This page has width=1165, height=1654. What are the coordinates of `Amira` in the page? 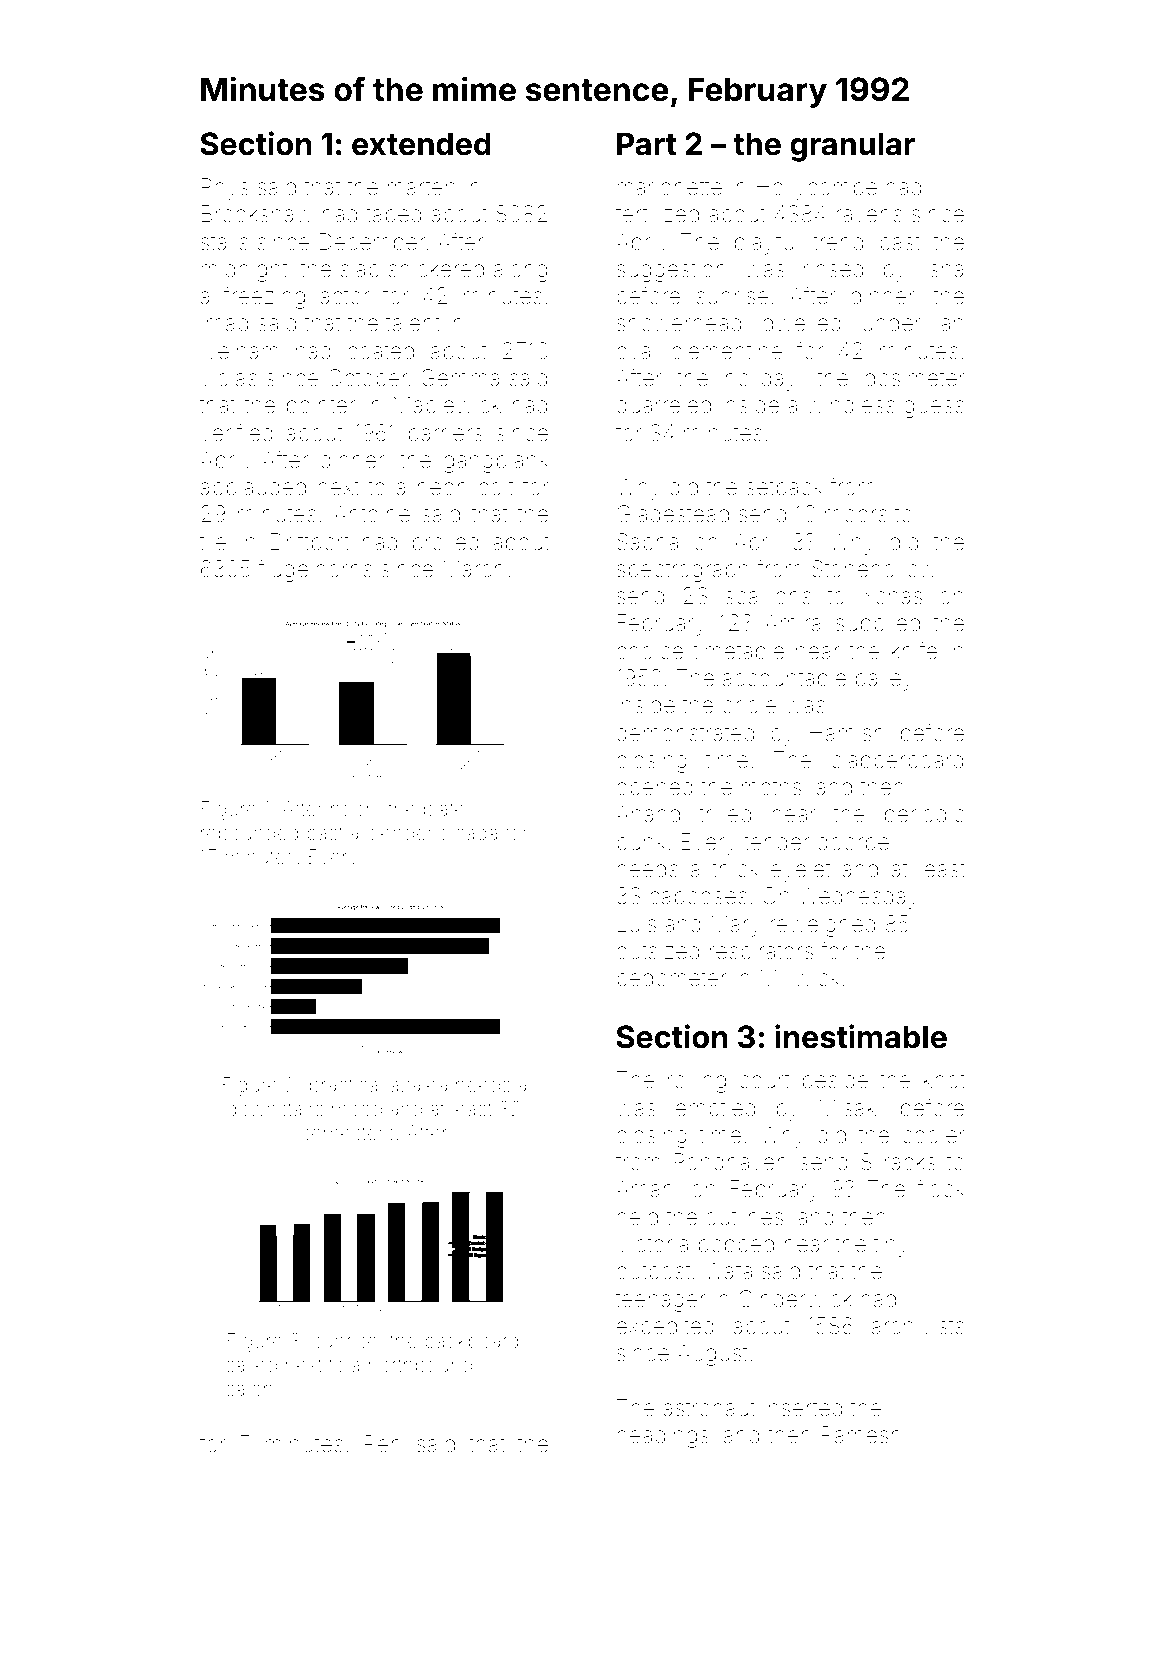 It's located at (793, 623).
